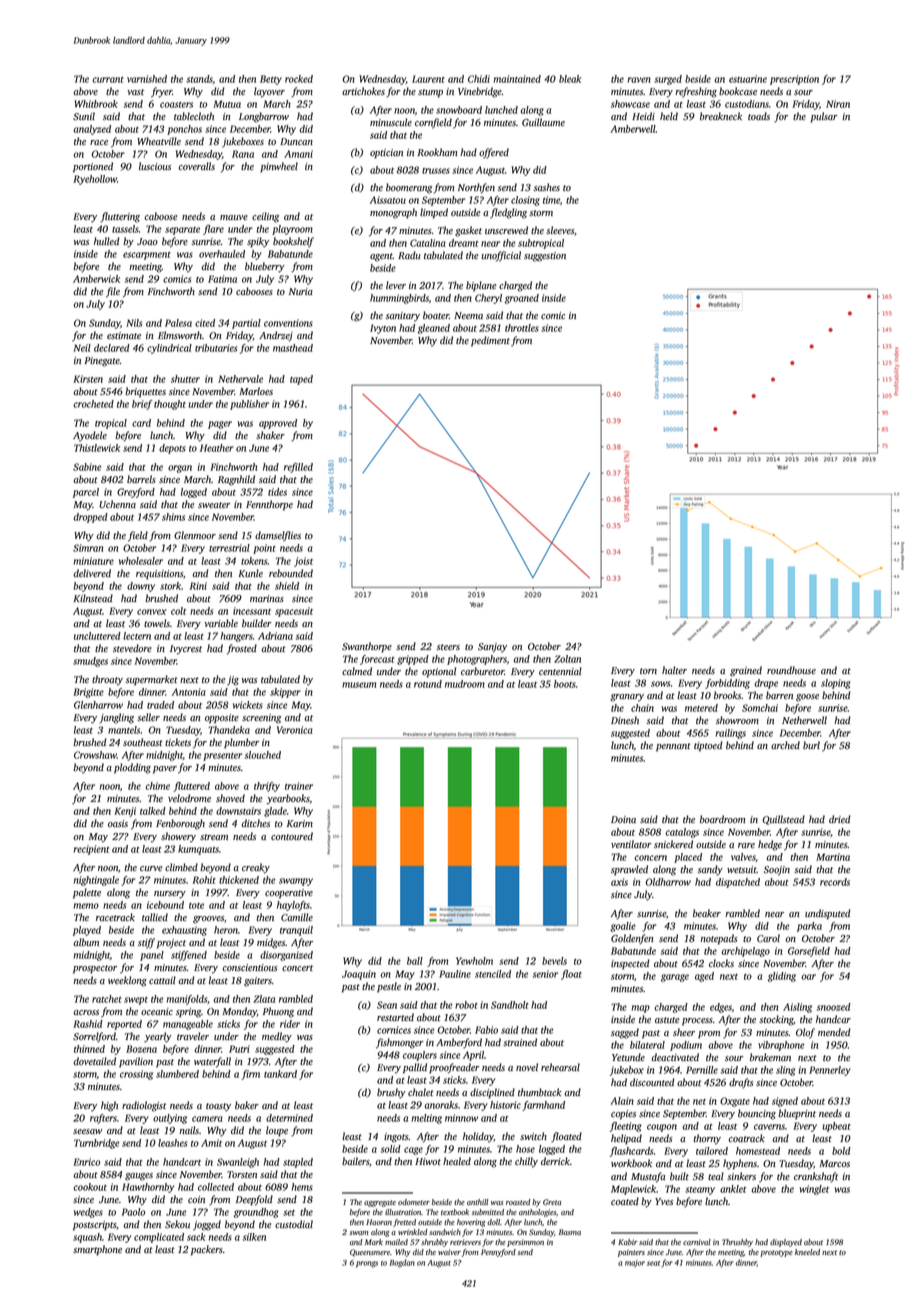 The width and height of the screenshot is (924, 1308). I want to click on catalogs, so click(682, 833).
